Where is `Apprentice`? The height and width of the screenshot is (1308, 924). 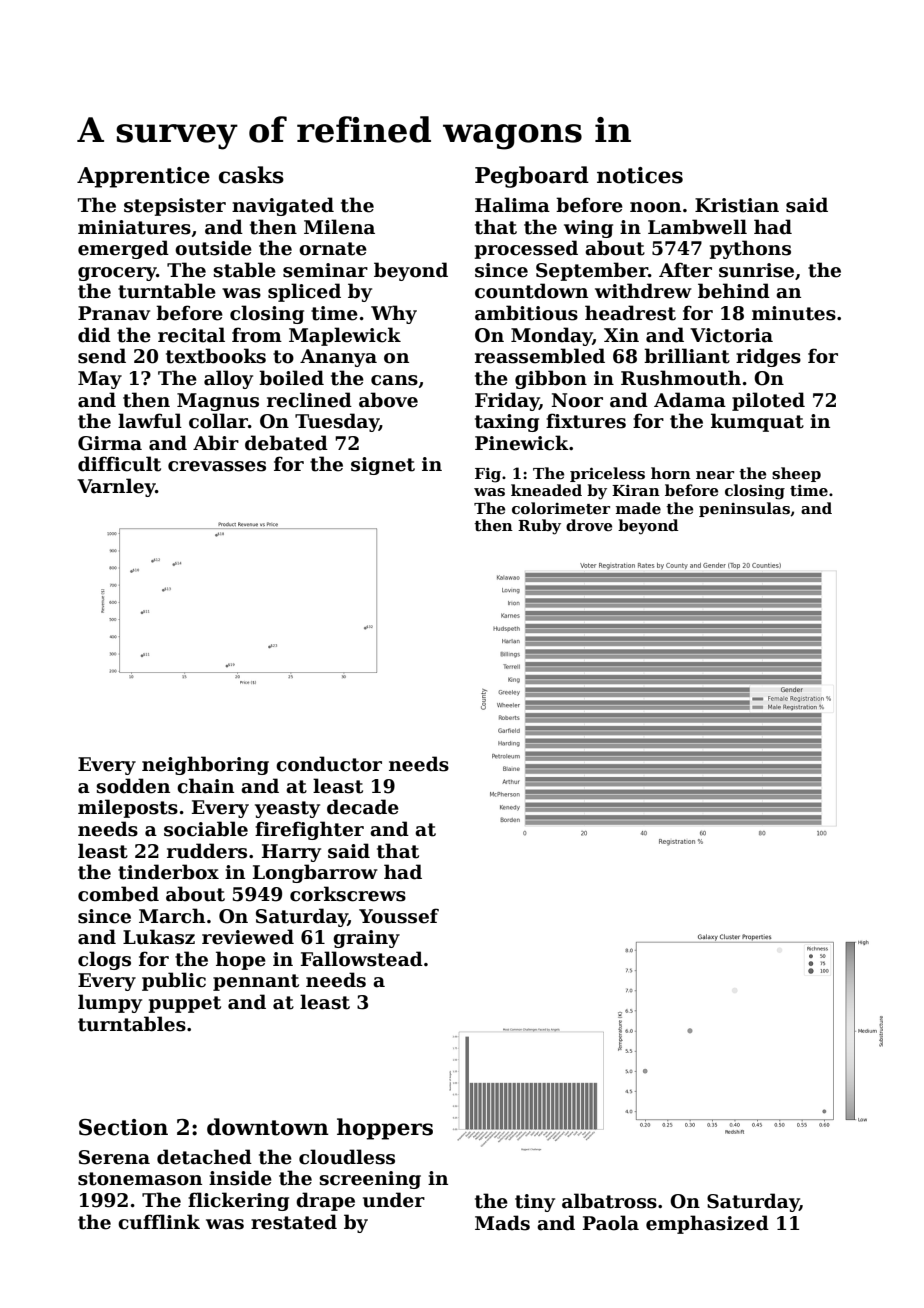
Apprentice is located at coordinates (143, 177).
